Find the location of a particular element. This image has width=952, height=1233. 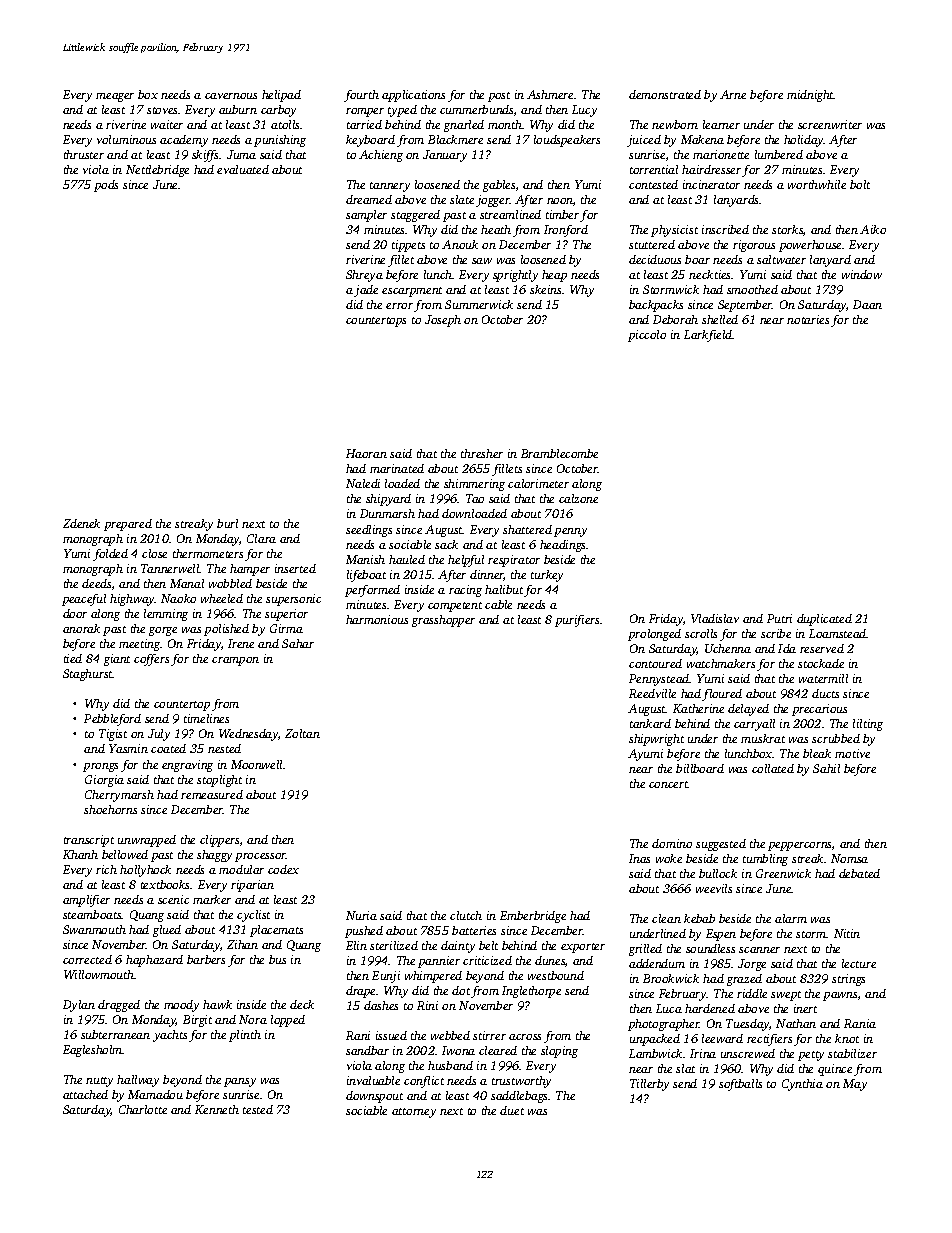

lilting is located at coordinates (868, 725).
